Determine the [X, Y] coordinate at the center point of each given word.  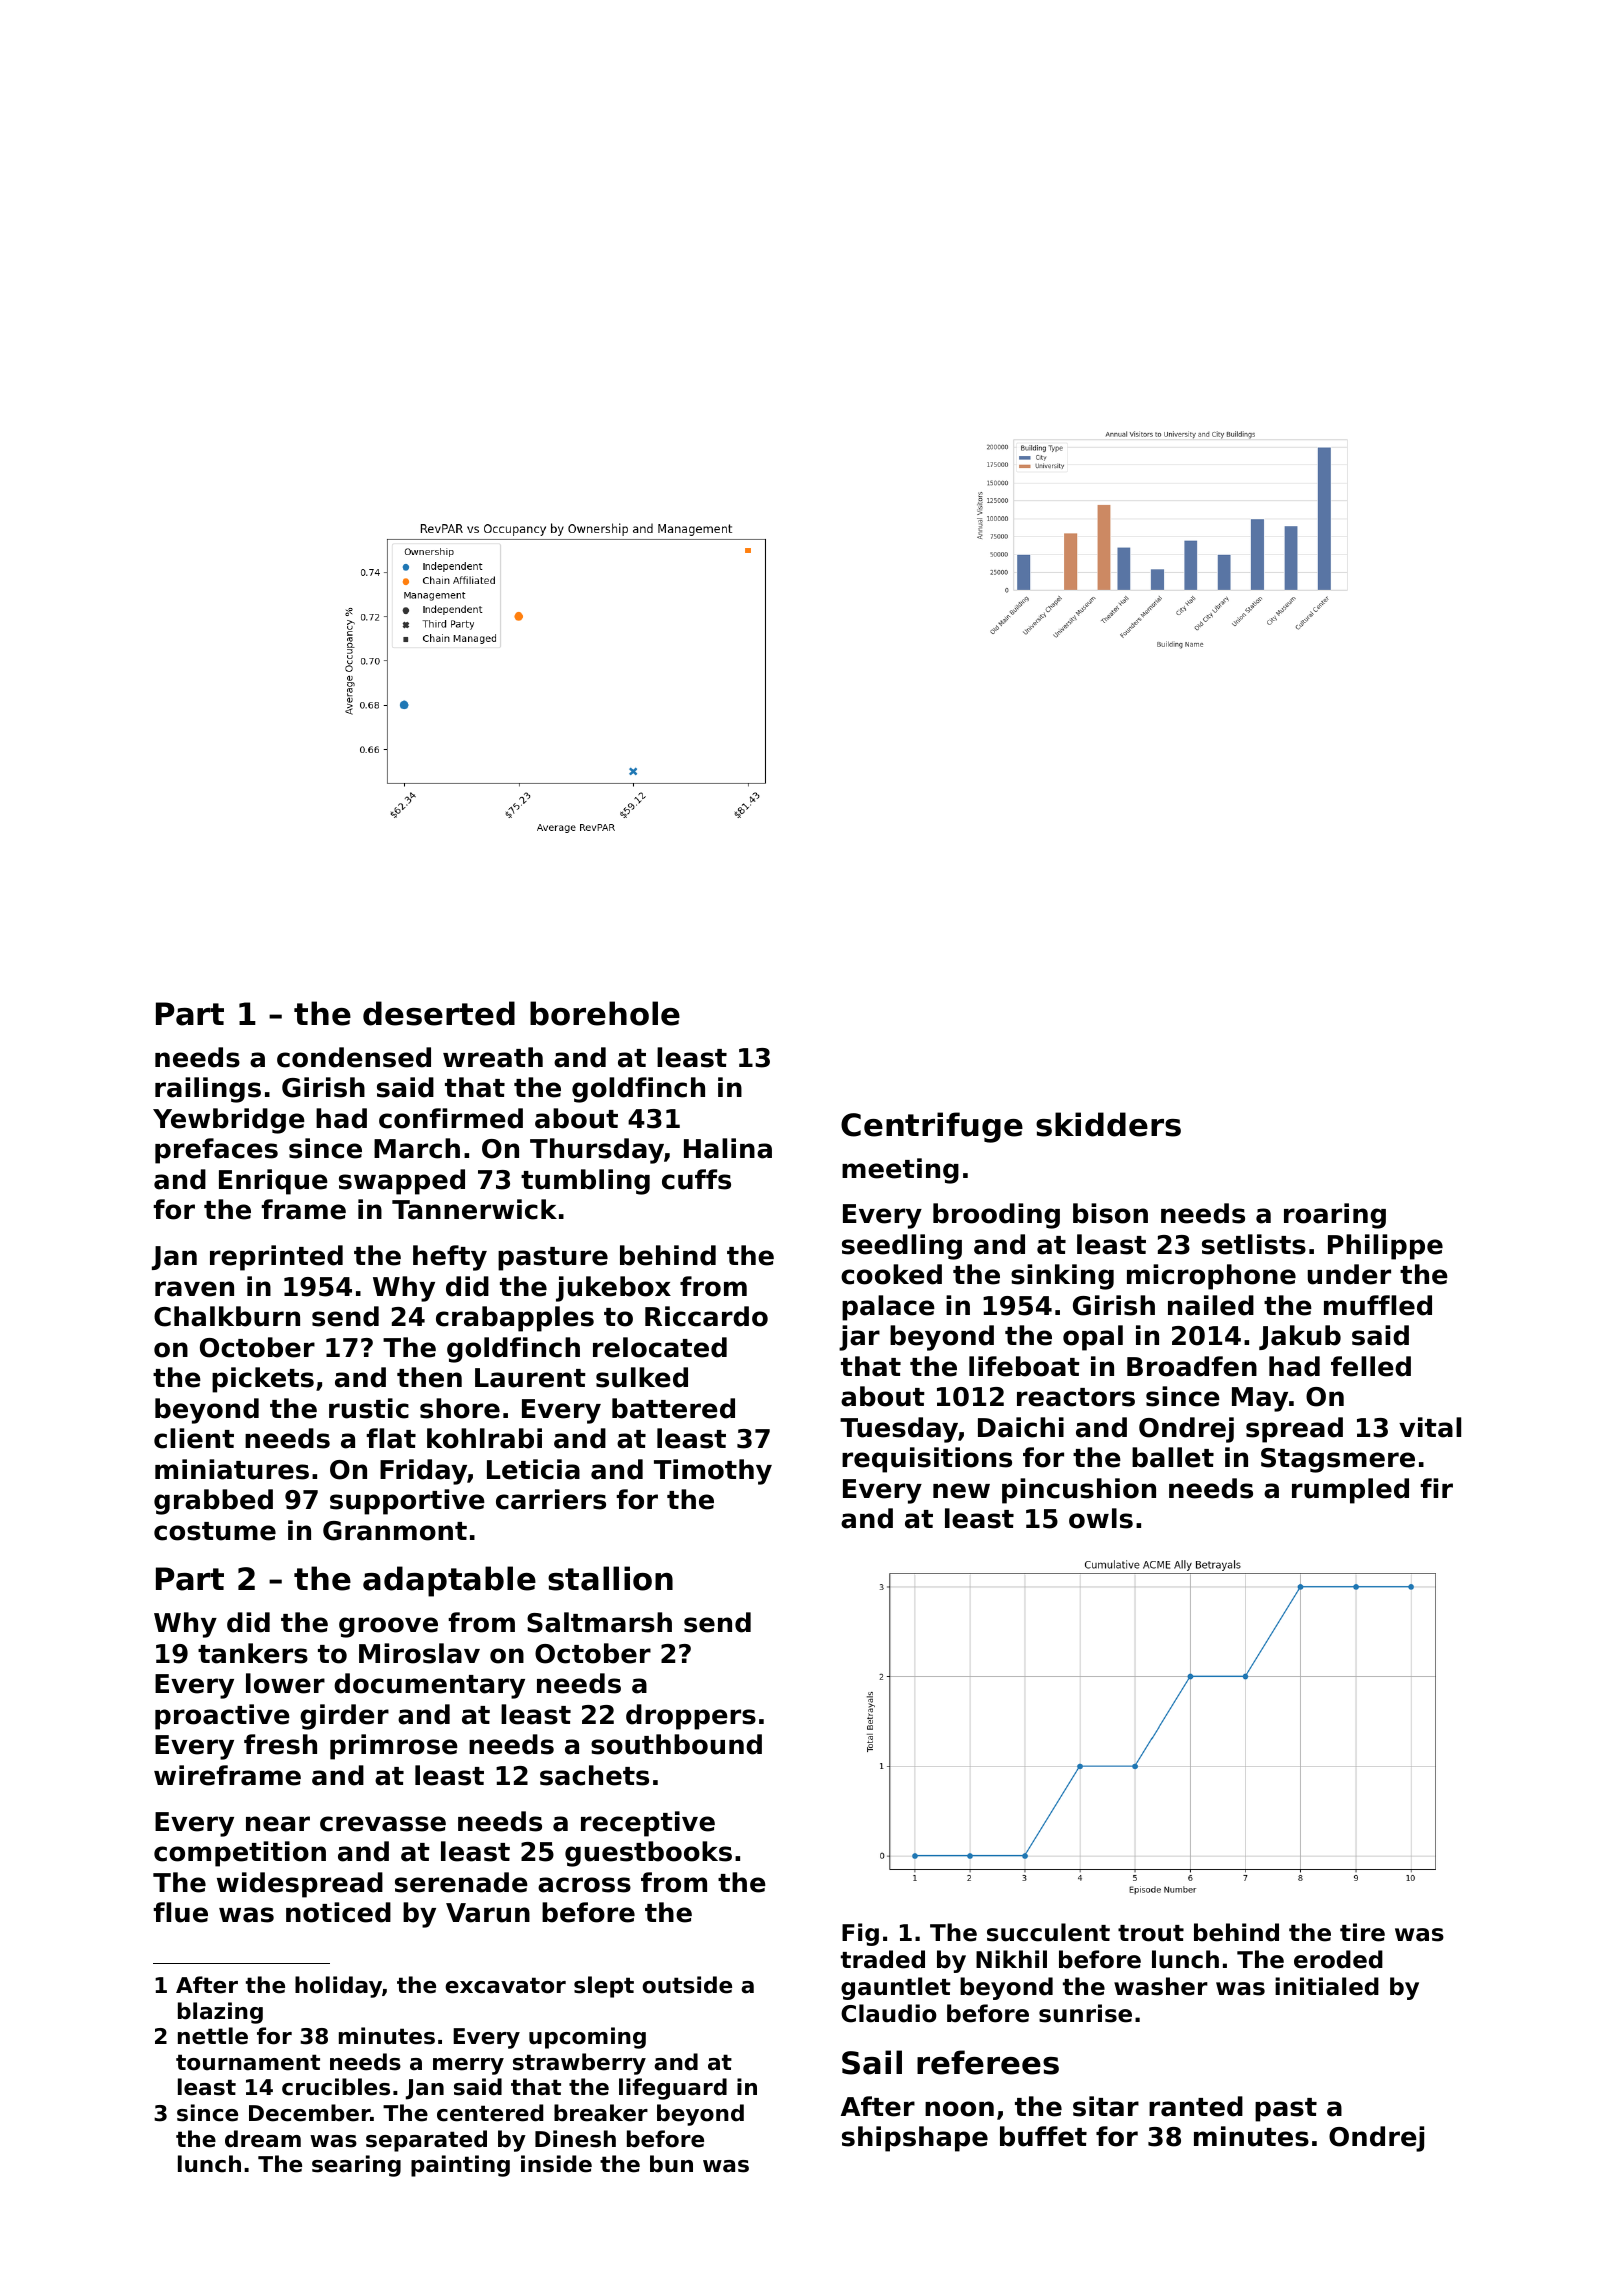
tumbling [585, 1182]
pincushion [1079, 1491]
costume [215, 1531]
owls [1101, 1518]
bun [671, 2164]
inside [556, 2164]
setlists [1254, 1244]
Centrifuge [932, 1127]
